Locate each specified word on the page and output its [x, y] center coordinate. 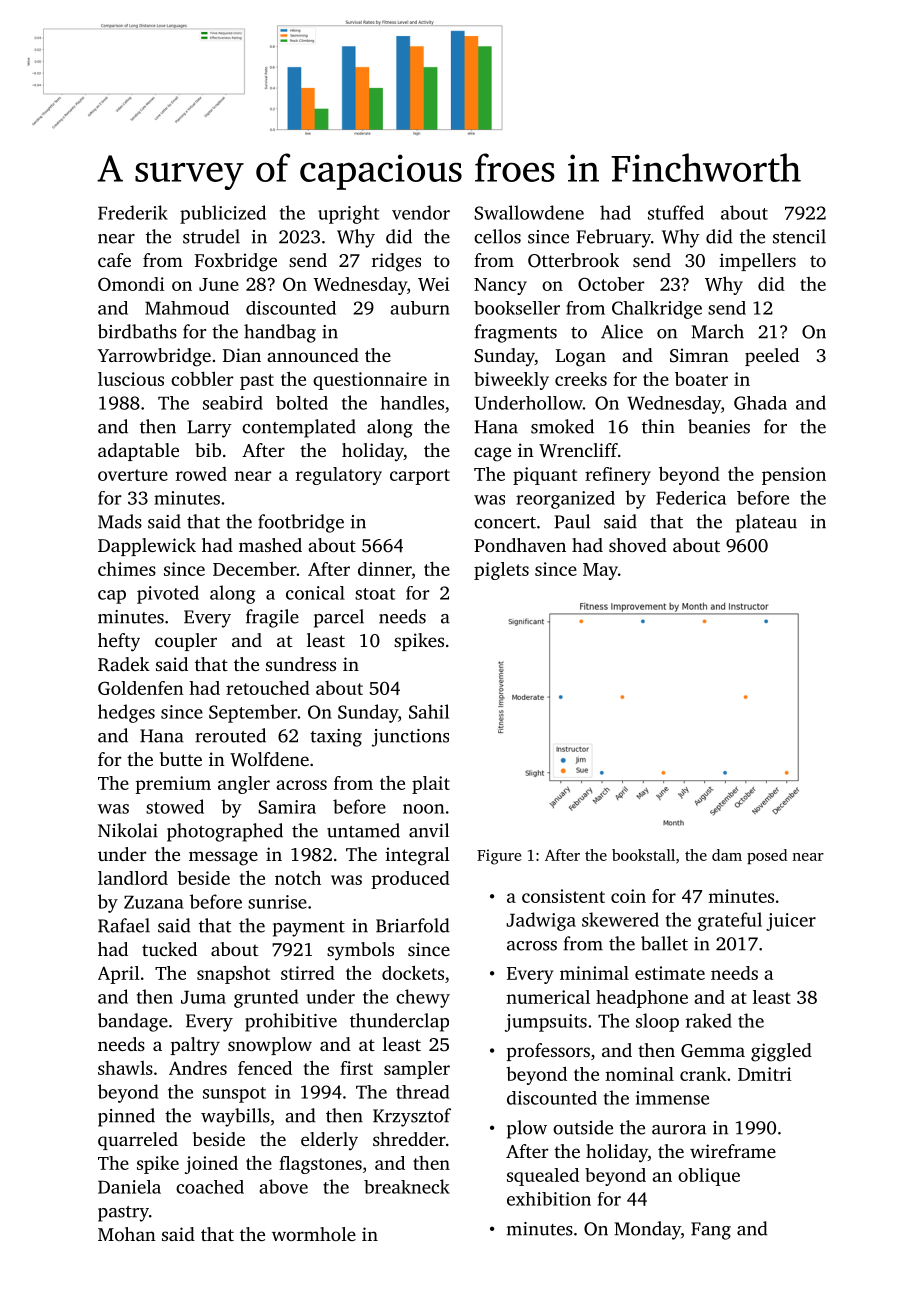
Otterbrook [573, 260]
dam [727, 855]
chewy [423, 998]
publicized [223, 214]
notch [298, 878]
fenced [265, 1068]
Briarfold [412, 925]
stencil [799, 236]
